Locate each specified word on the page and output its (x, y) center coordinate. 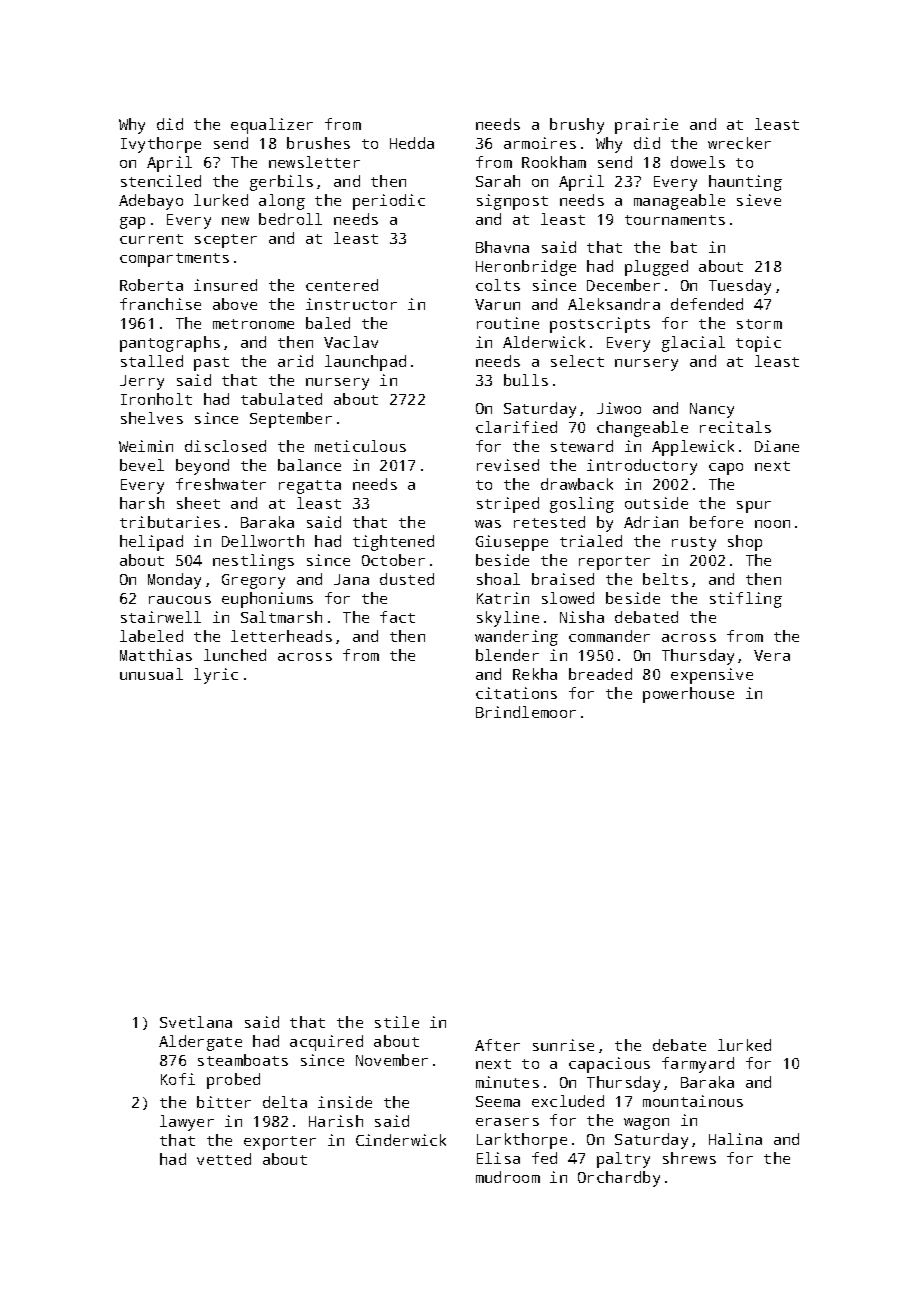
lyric (216, 676)
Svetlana (196, 1022)
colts (498, 285)
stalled (152, 361)
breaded (600, 674)
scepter (226, 241)
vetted (224, 1159)
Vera (772, 655)
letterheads (281, 636)
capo (726, 469)
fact (397, 617)
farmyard (698, 1065)
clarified (516, 427)
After (497, 1045)
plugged (656, 268)
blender (507, 655)
